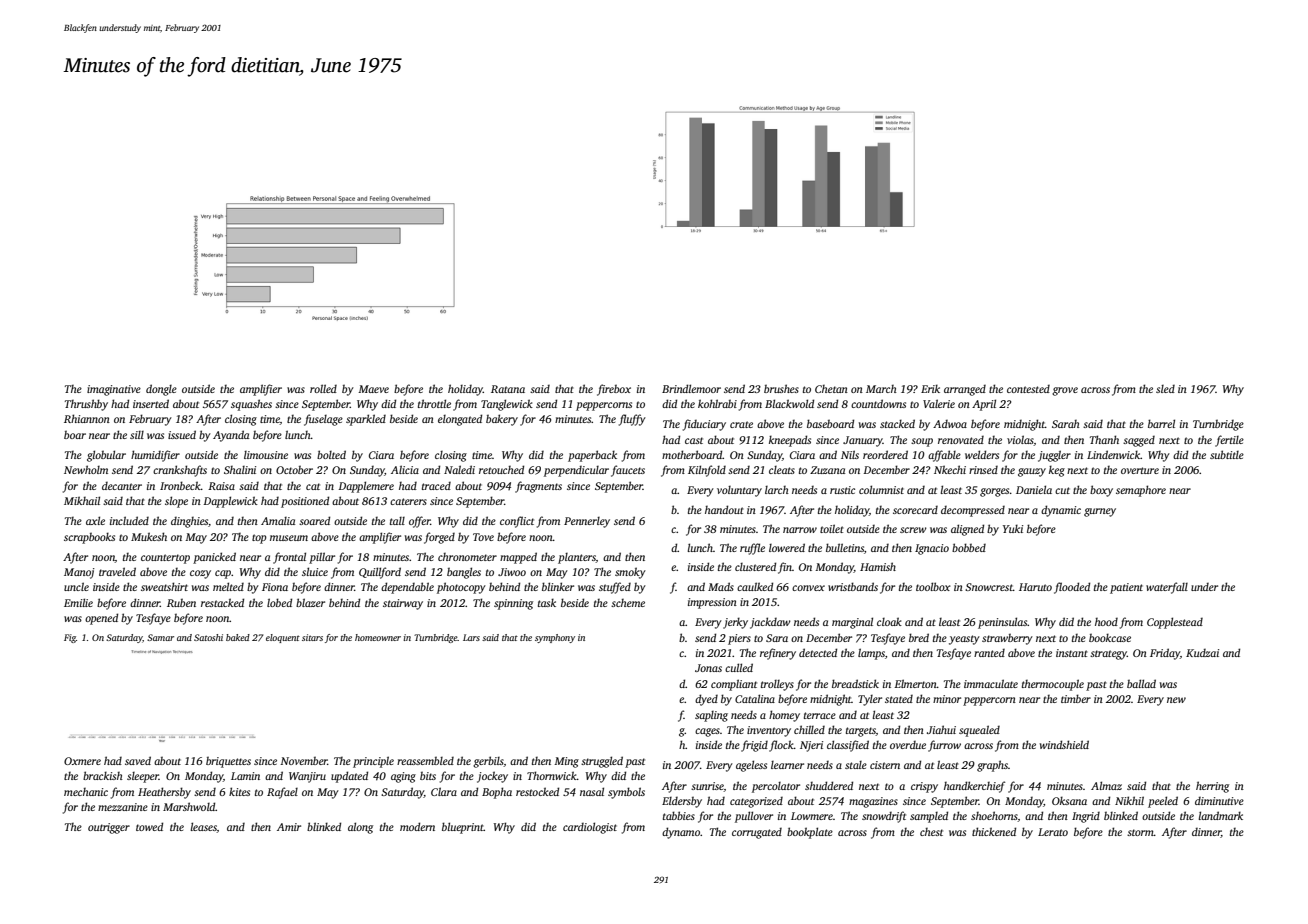 Image resolution: width=1308 pixels, height=924 pixels. I want to click on sweatshirt, so click(164, 586).
